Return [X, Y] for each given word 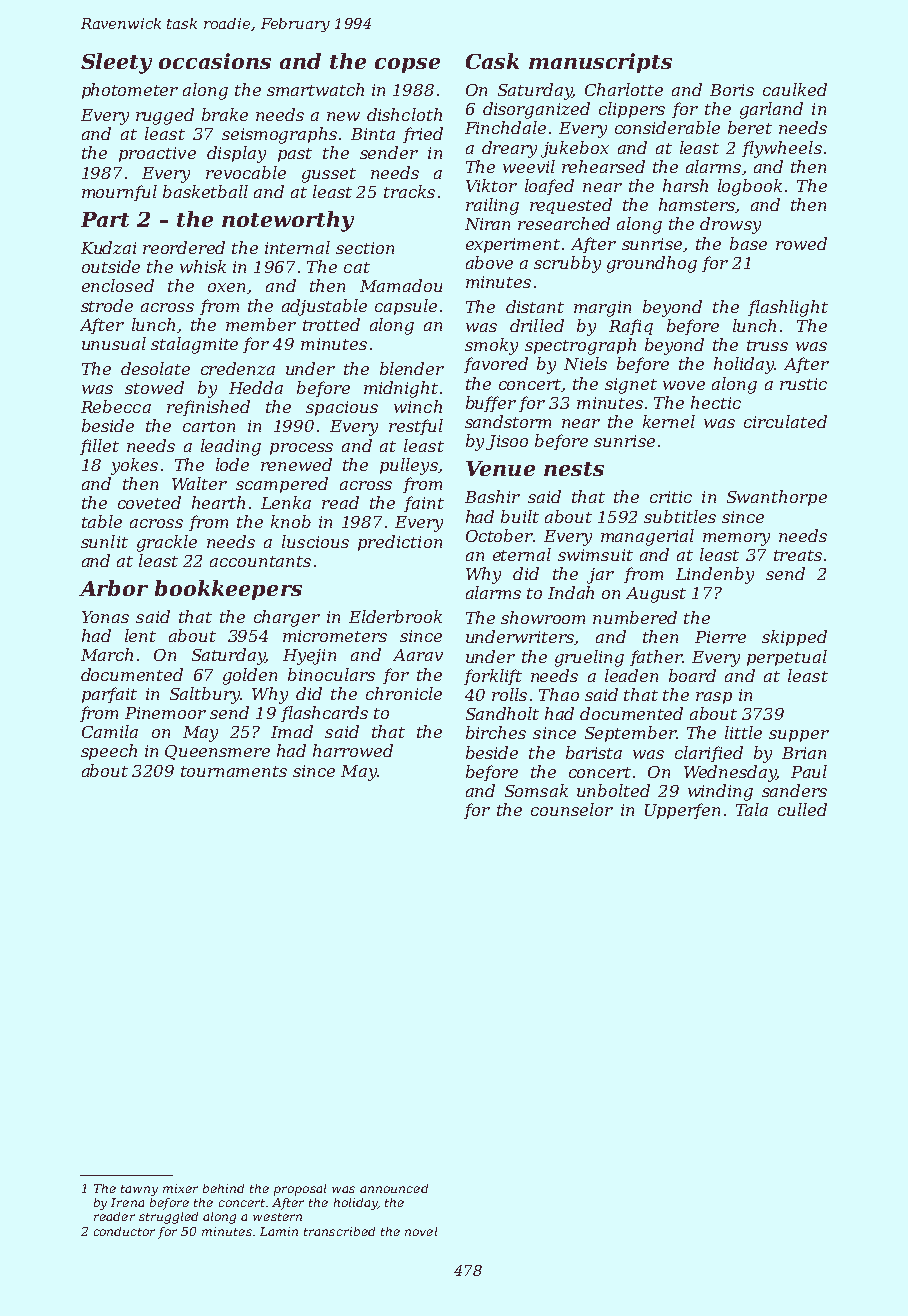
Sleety [116, 63]
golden [250, 676]
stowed [154, 387]
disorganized [536, 110]
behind [223, 1188]
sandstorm [508, 421]
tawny [139, 1190]
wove [684, 385]
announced [394, 1188]
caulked [795, 89]
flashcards [324, 714]
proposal [300, 1190]
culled [802, 809]
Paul [809, 771]
